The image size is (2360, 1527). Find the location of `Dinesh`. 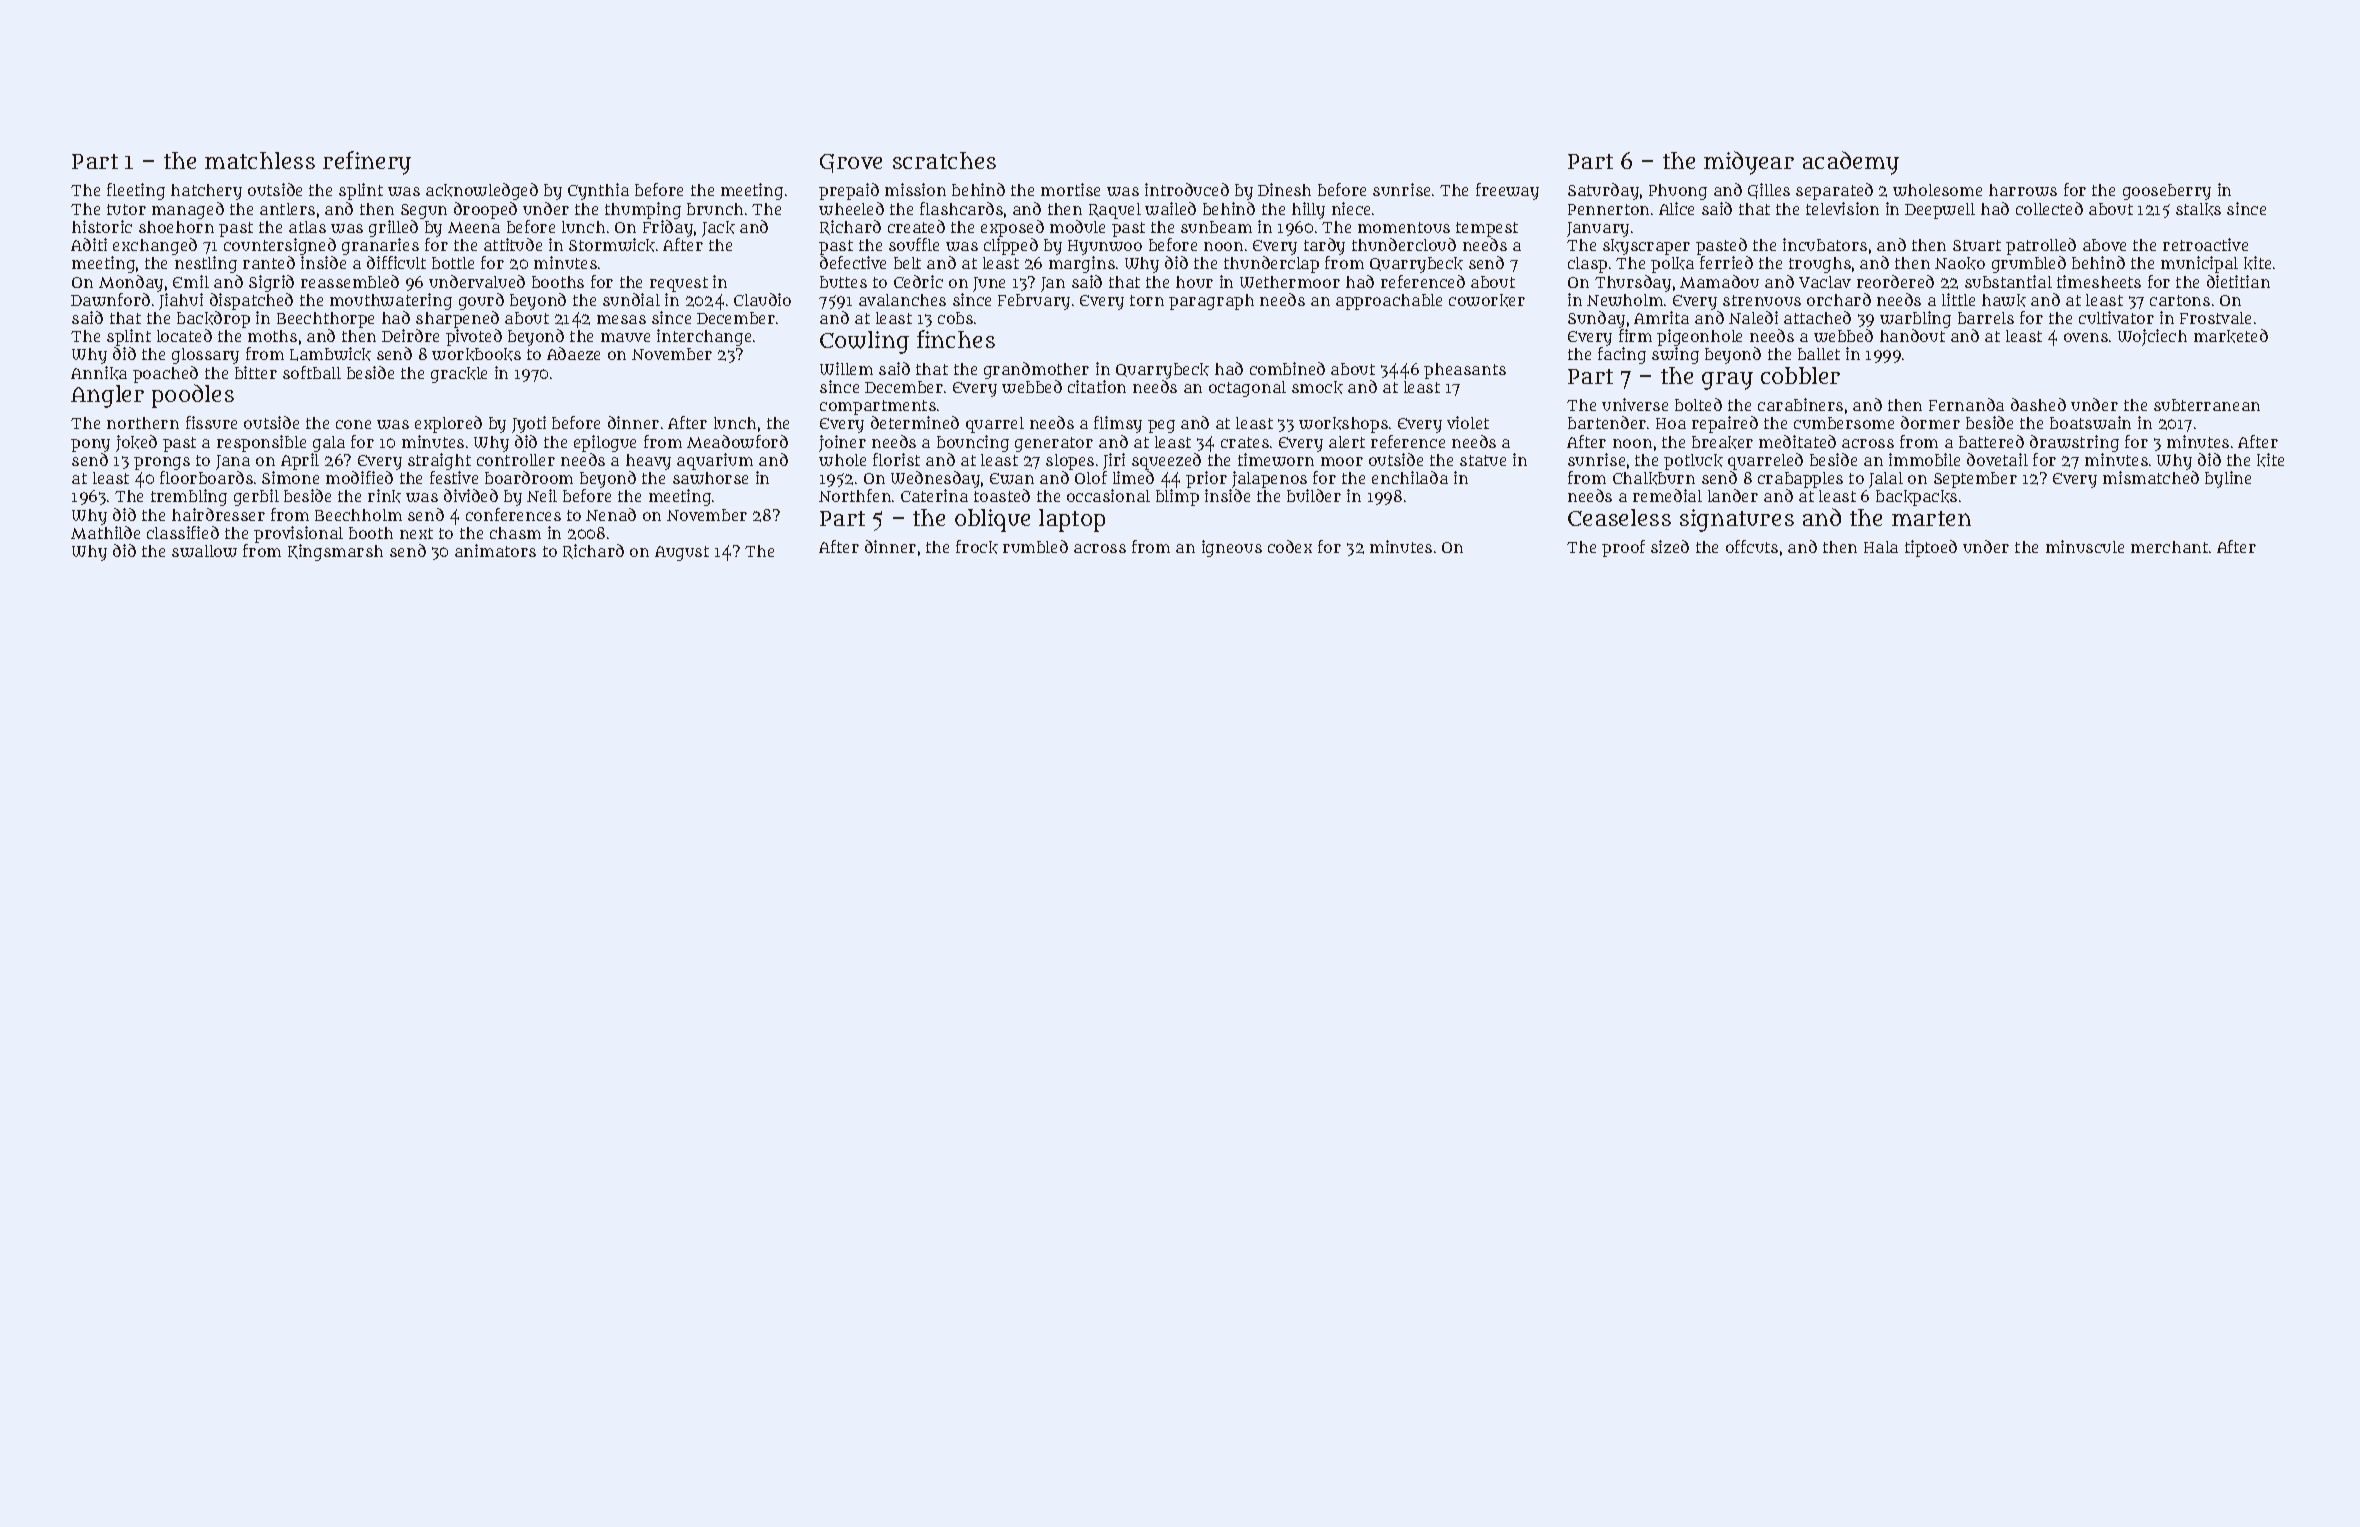

Dinesh is located at coordinates (1284, 189).
